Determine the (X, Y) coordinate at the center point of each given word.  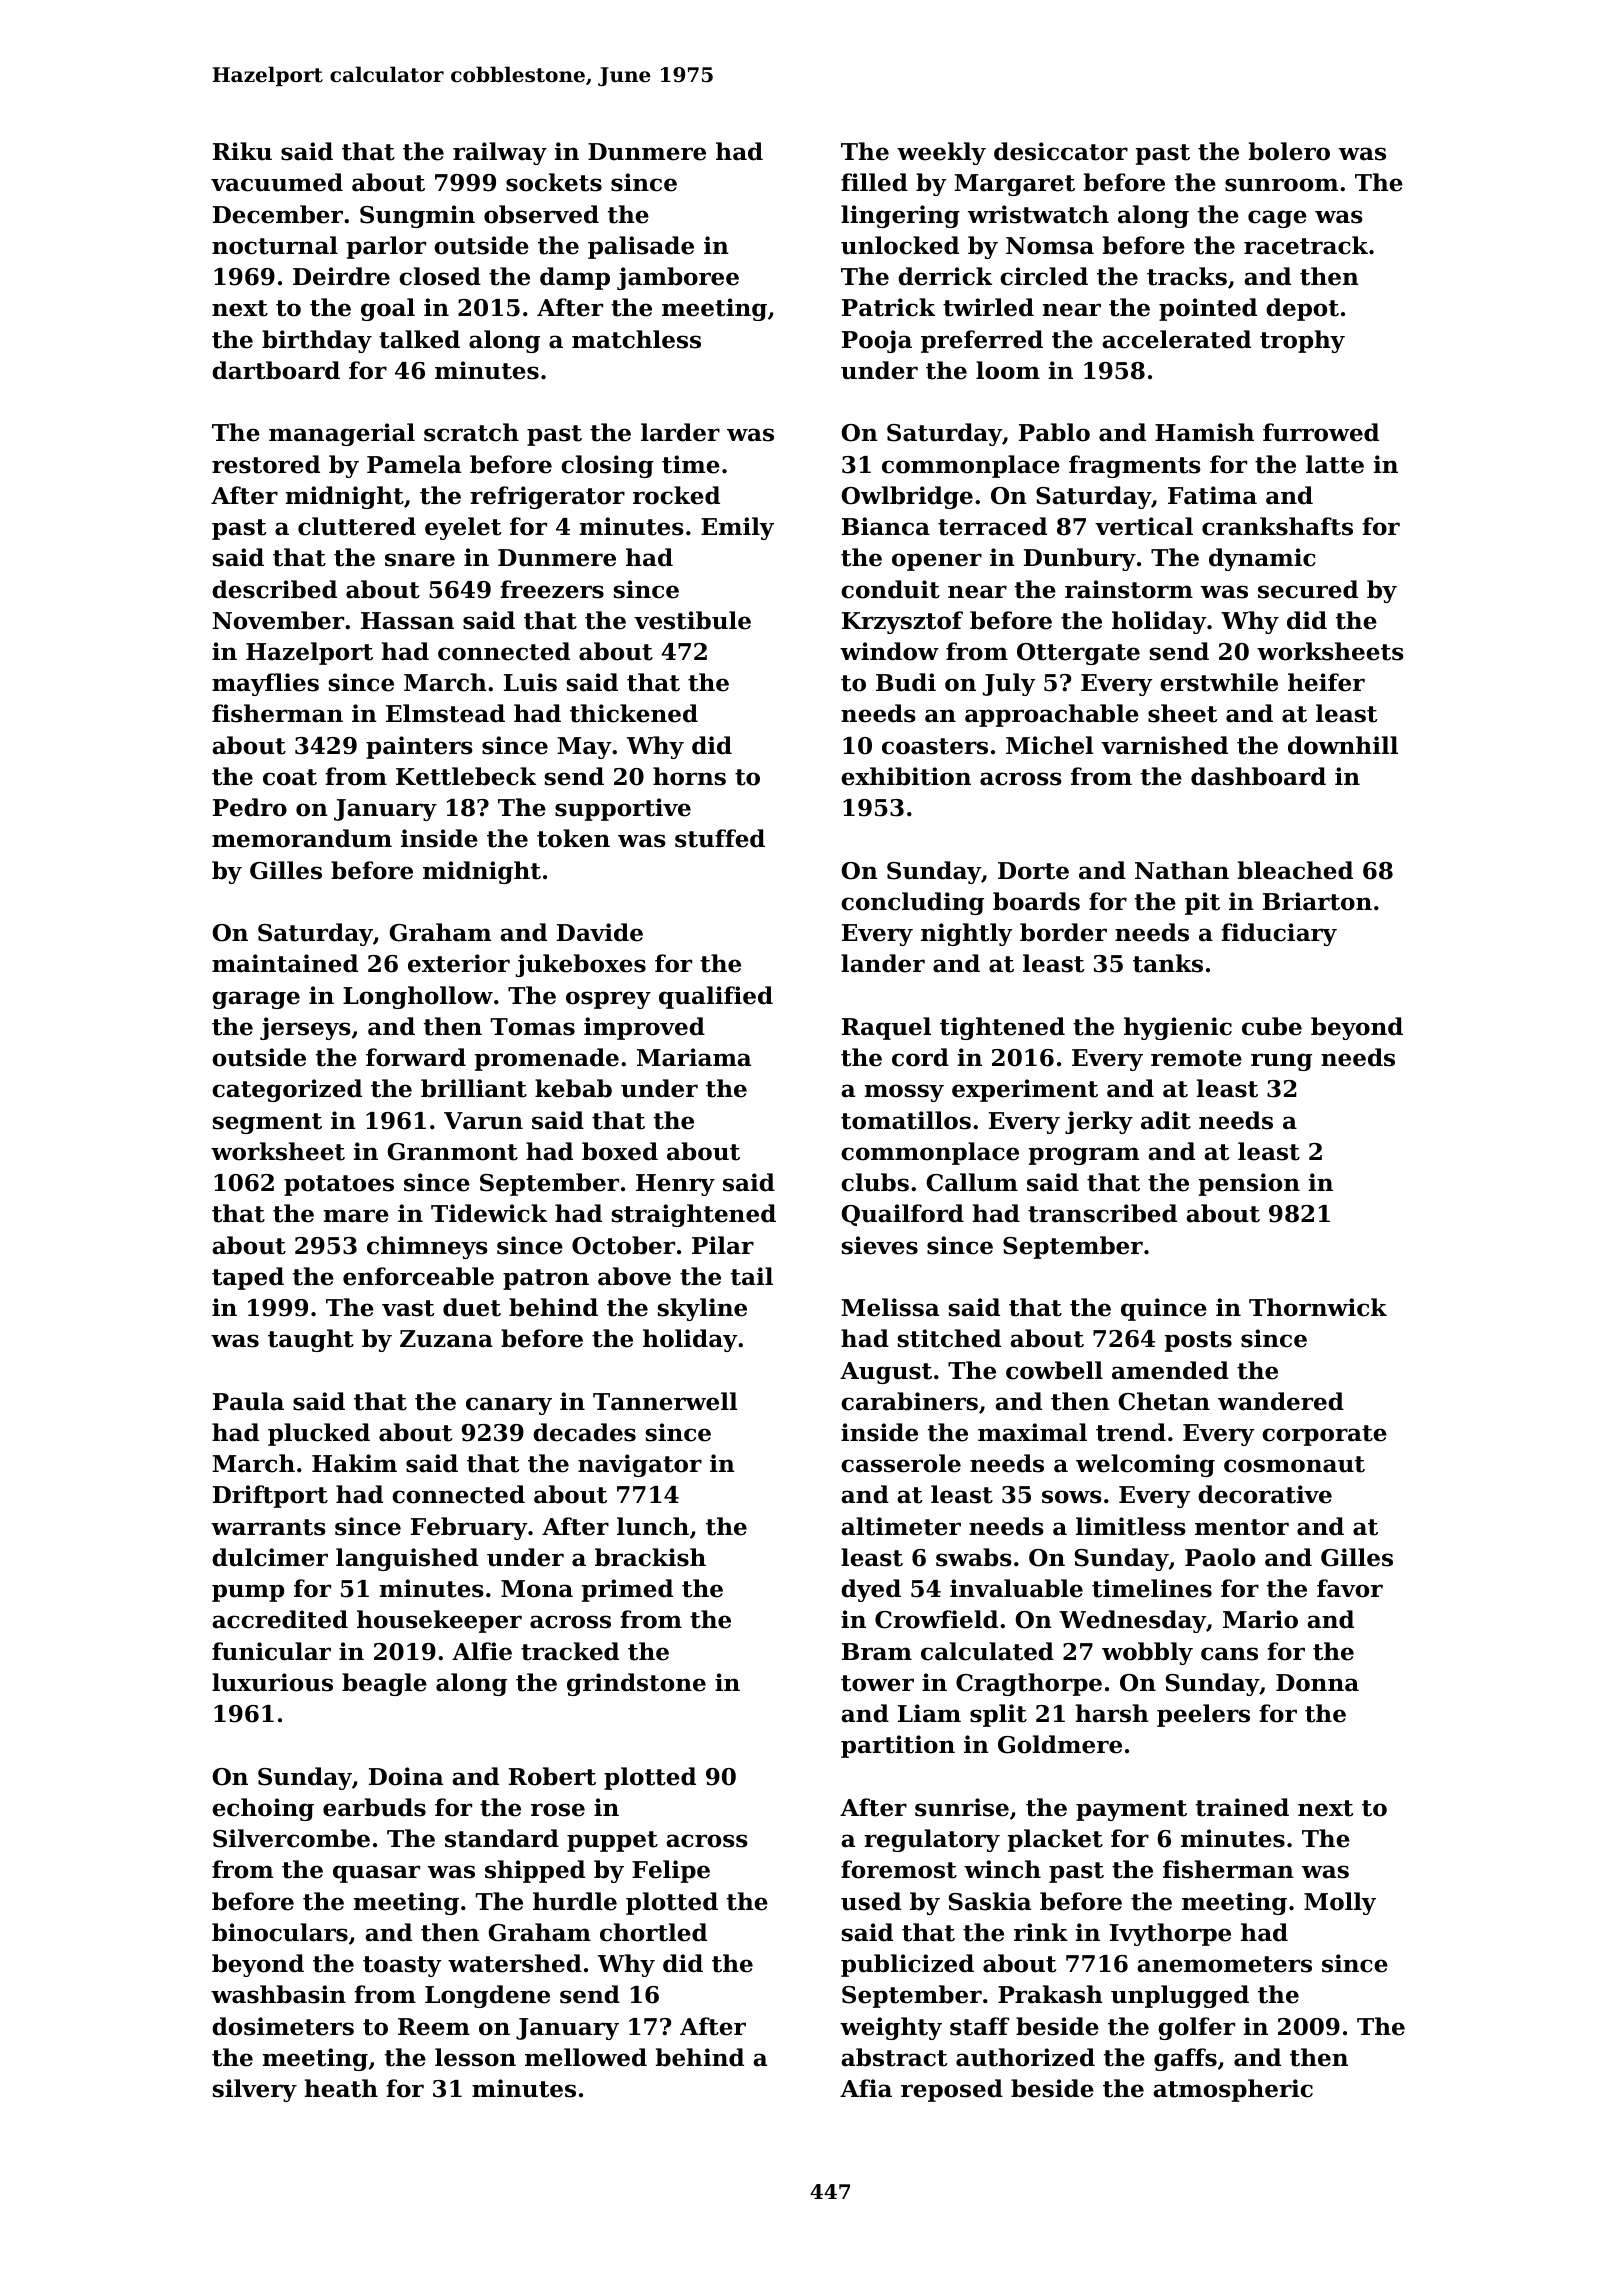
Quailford (902, 1215)
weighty (891, 2028)
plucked (319, 1434)
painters (419, 747)
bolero (1289, 151)
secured (1308, 589)
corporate (1324, 1435)
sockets (554, 182)
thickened (634, 713)
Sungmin (417, 216)
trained (1242, 1807)
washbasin (278, 1994)
